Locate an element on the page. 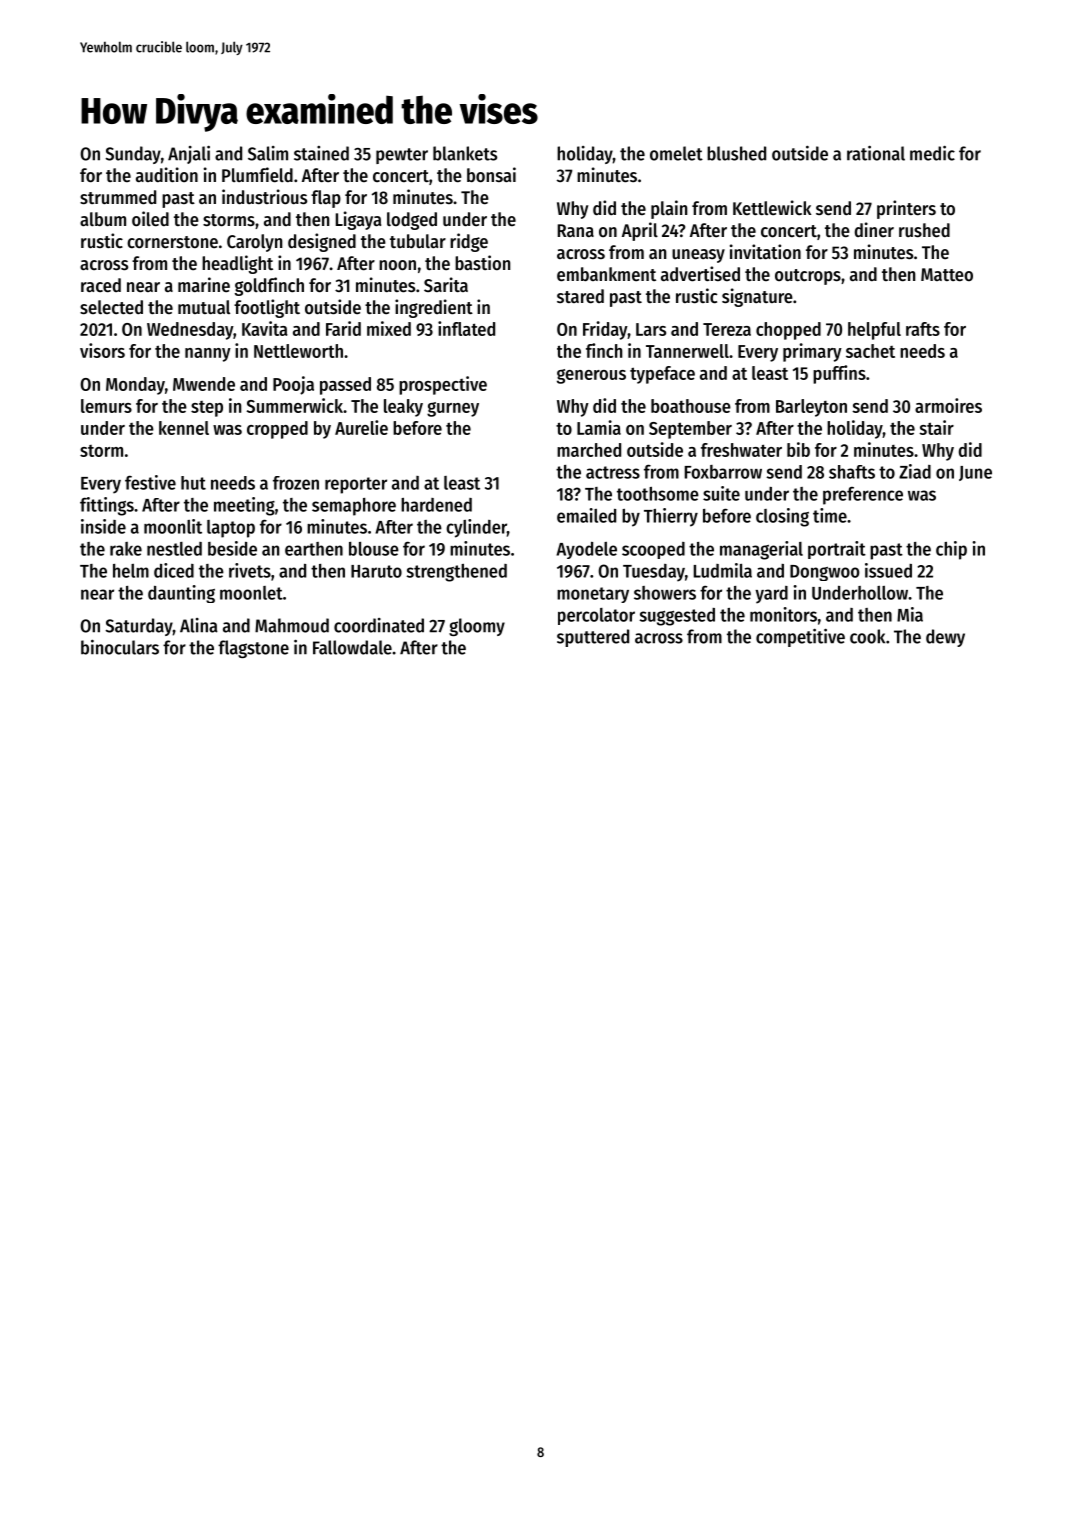  chip is located at coordinates (951, 550).
